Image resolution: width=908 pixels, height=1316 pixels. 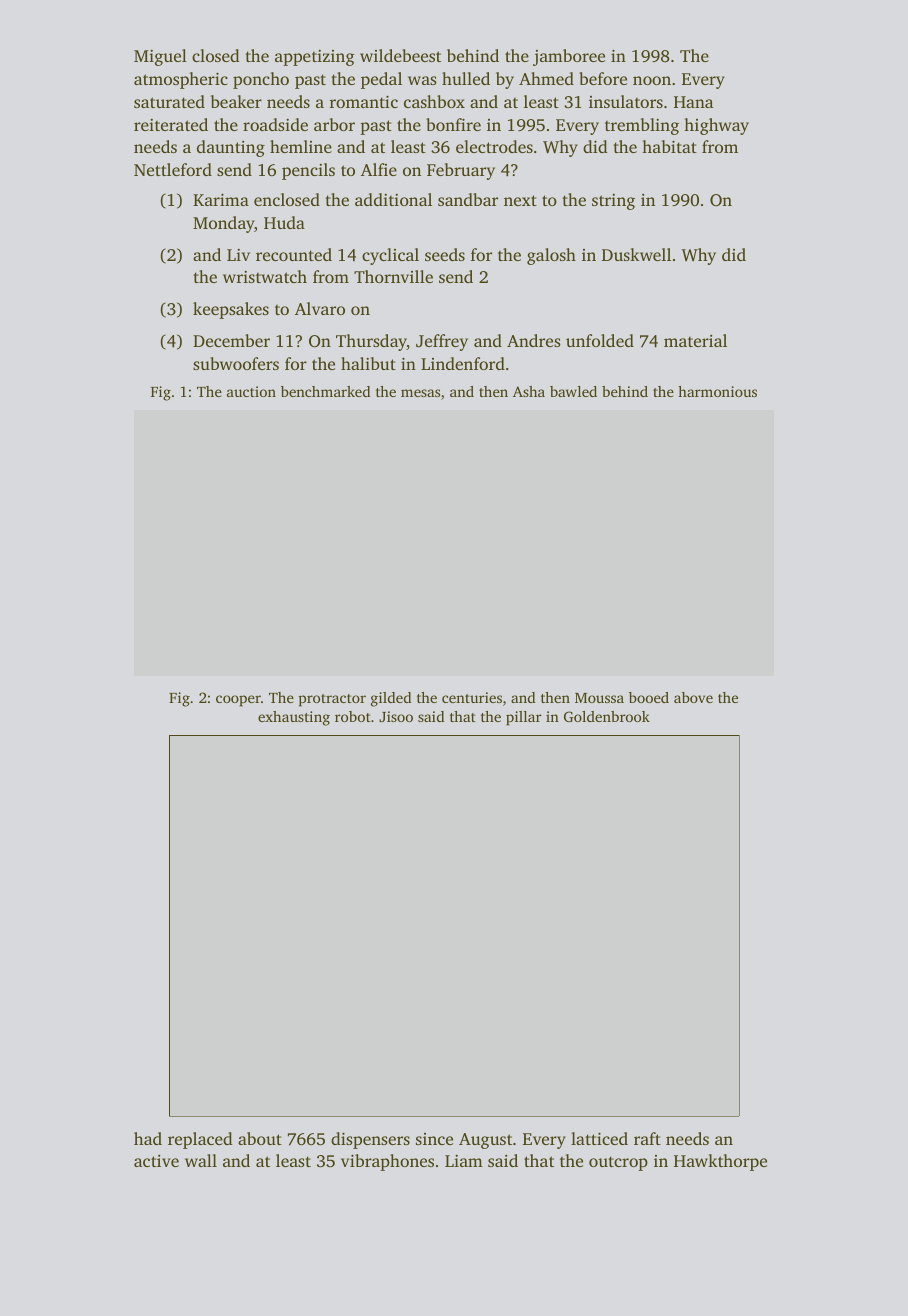 I want to click on outcrop, so click(x=618, y=1163).
